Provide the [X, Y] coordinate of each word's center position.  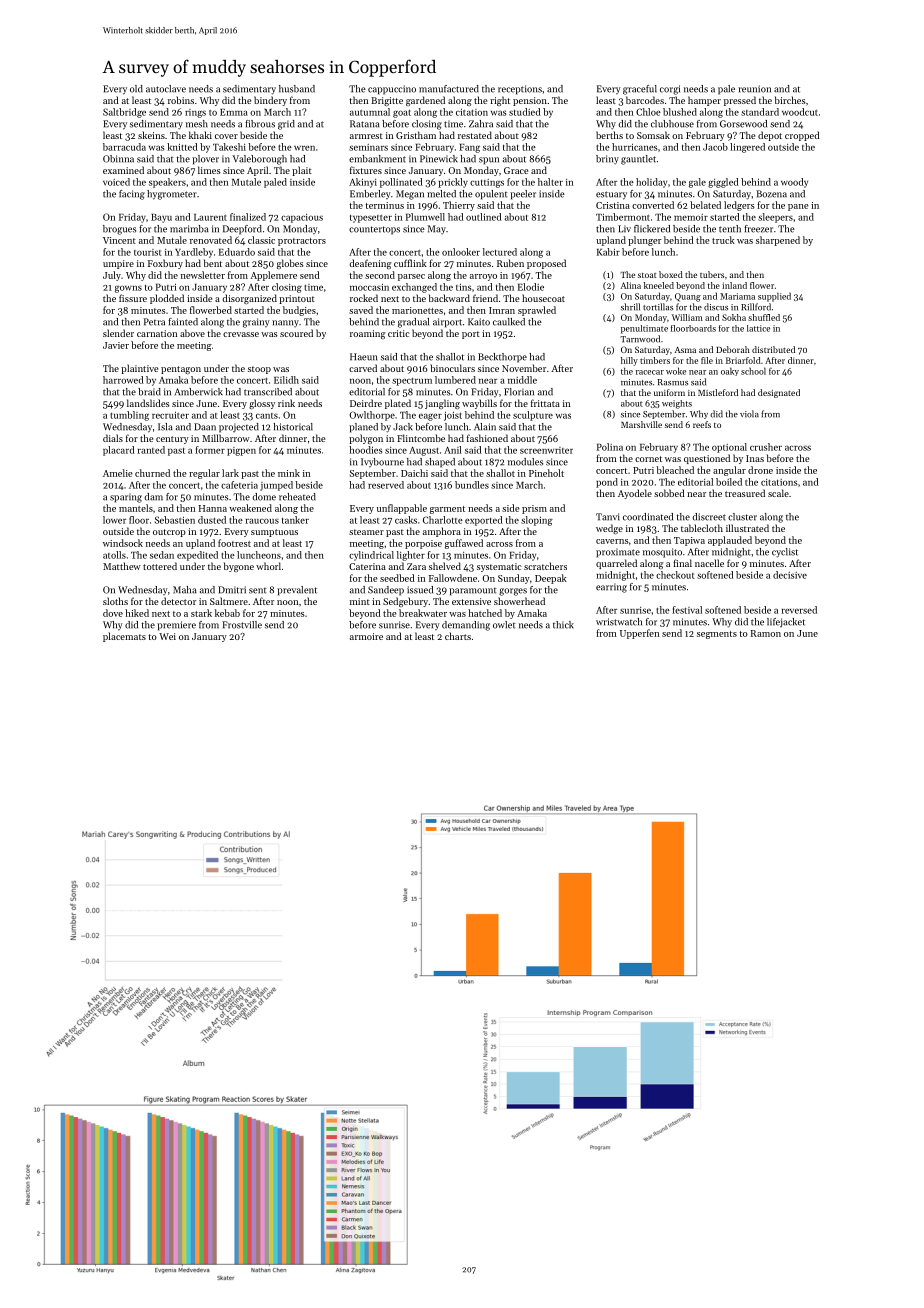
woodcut [800, 112]
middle [522, 380]
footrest [234, 543]
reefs [702, 424]
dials [113, 438]
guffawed [464, 544]
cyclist [785, 553]
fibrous [260, 124]
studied [525, 112]
